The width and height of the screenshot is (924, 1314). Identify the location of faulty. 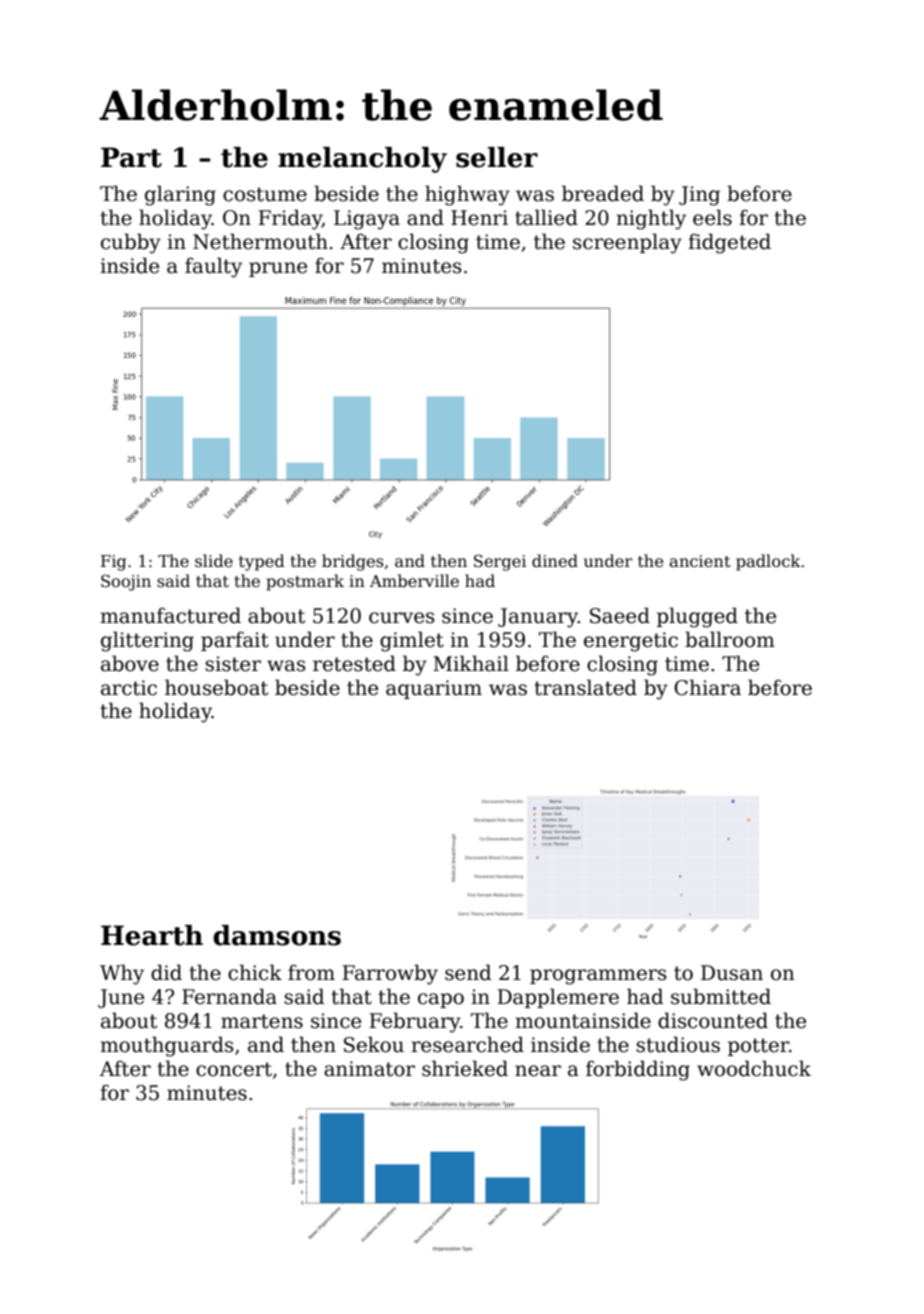
(213, 267).
